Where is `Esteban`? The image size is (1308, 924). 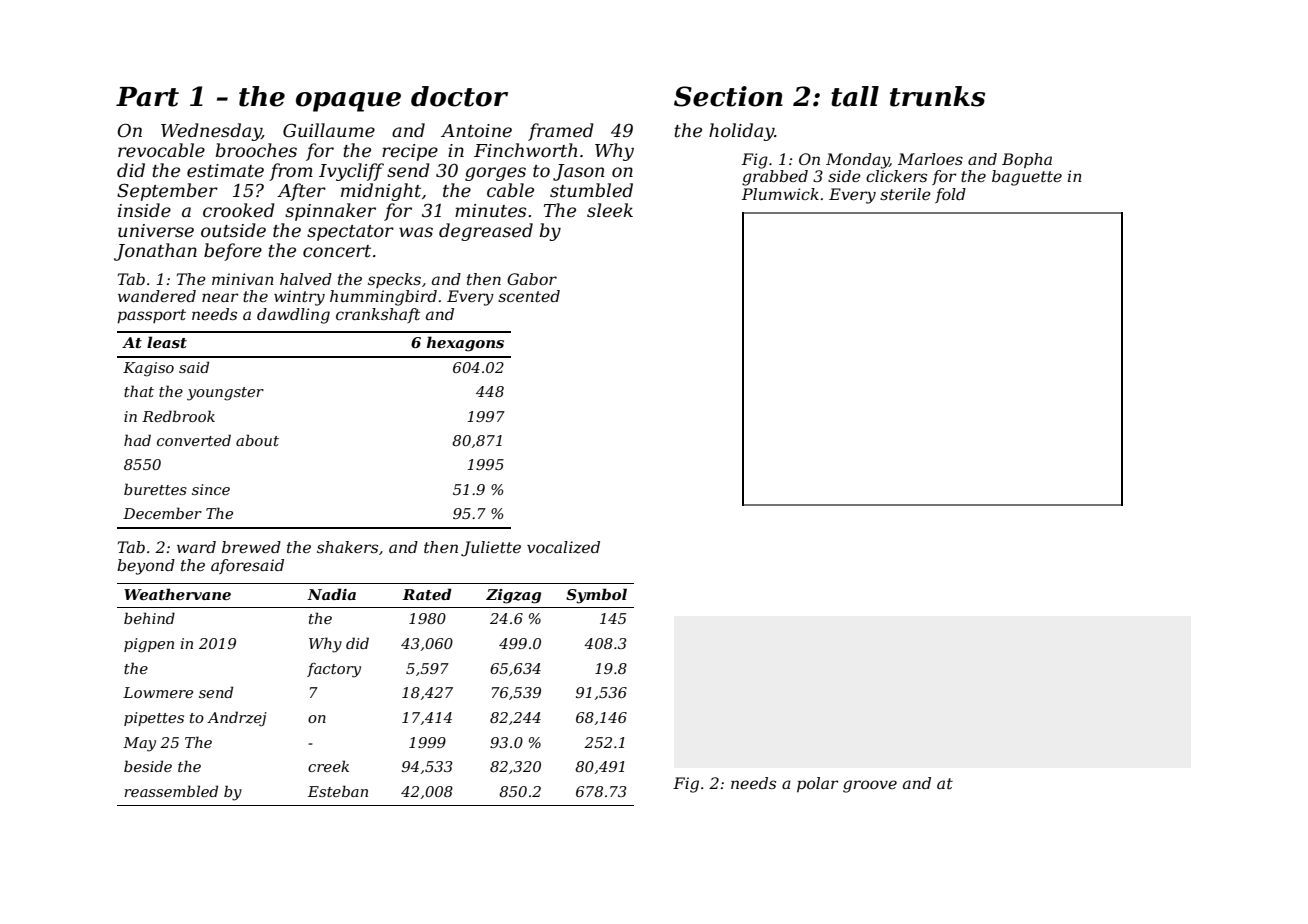
Esteban is located at coordinates (338, 791).
